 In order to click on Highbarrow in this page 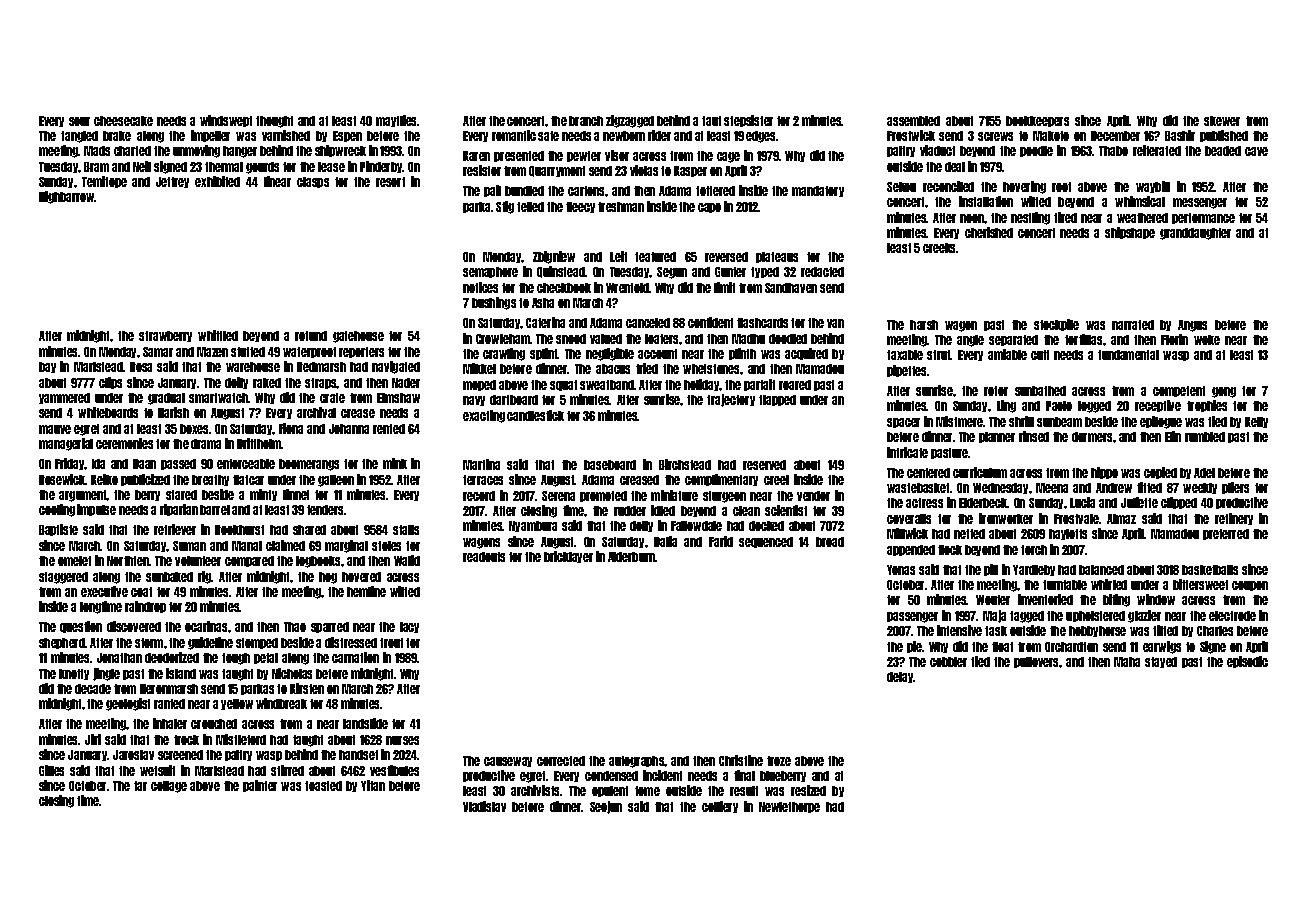, I will do `click(67, 197)`.
